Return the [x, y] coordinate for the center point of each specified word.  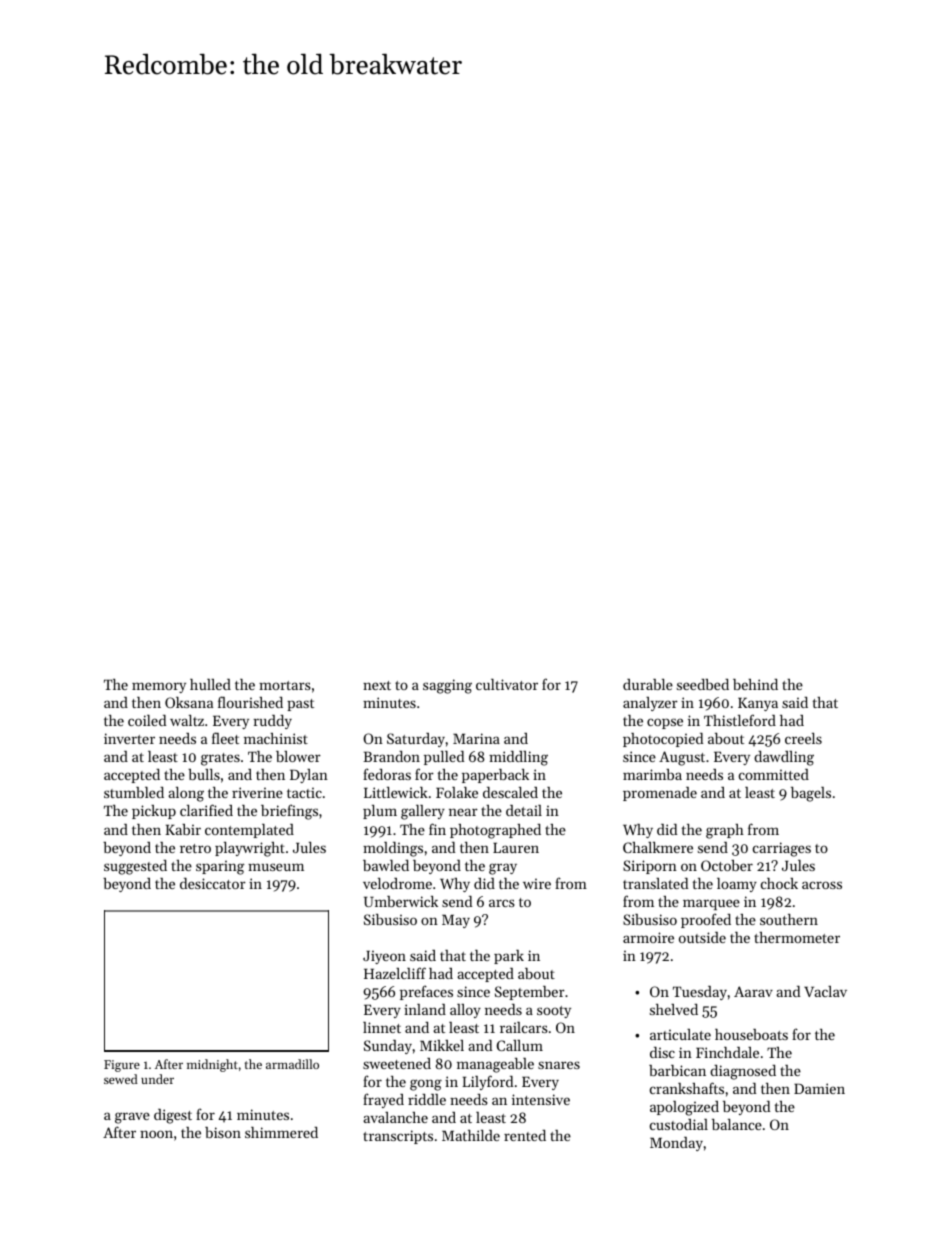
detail [524, 810]
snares [559, 1065]
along [186, 794]
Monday [676, 1144]
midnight [212, 1065]
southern [789, 919]
